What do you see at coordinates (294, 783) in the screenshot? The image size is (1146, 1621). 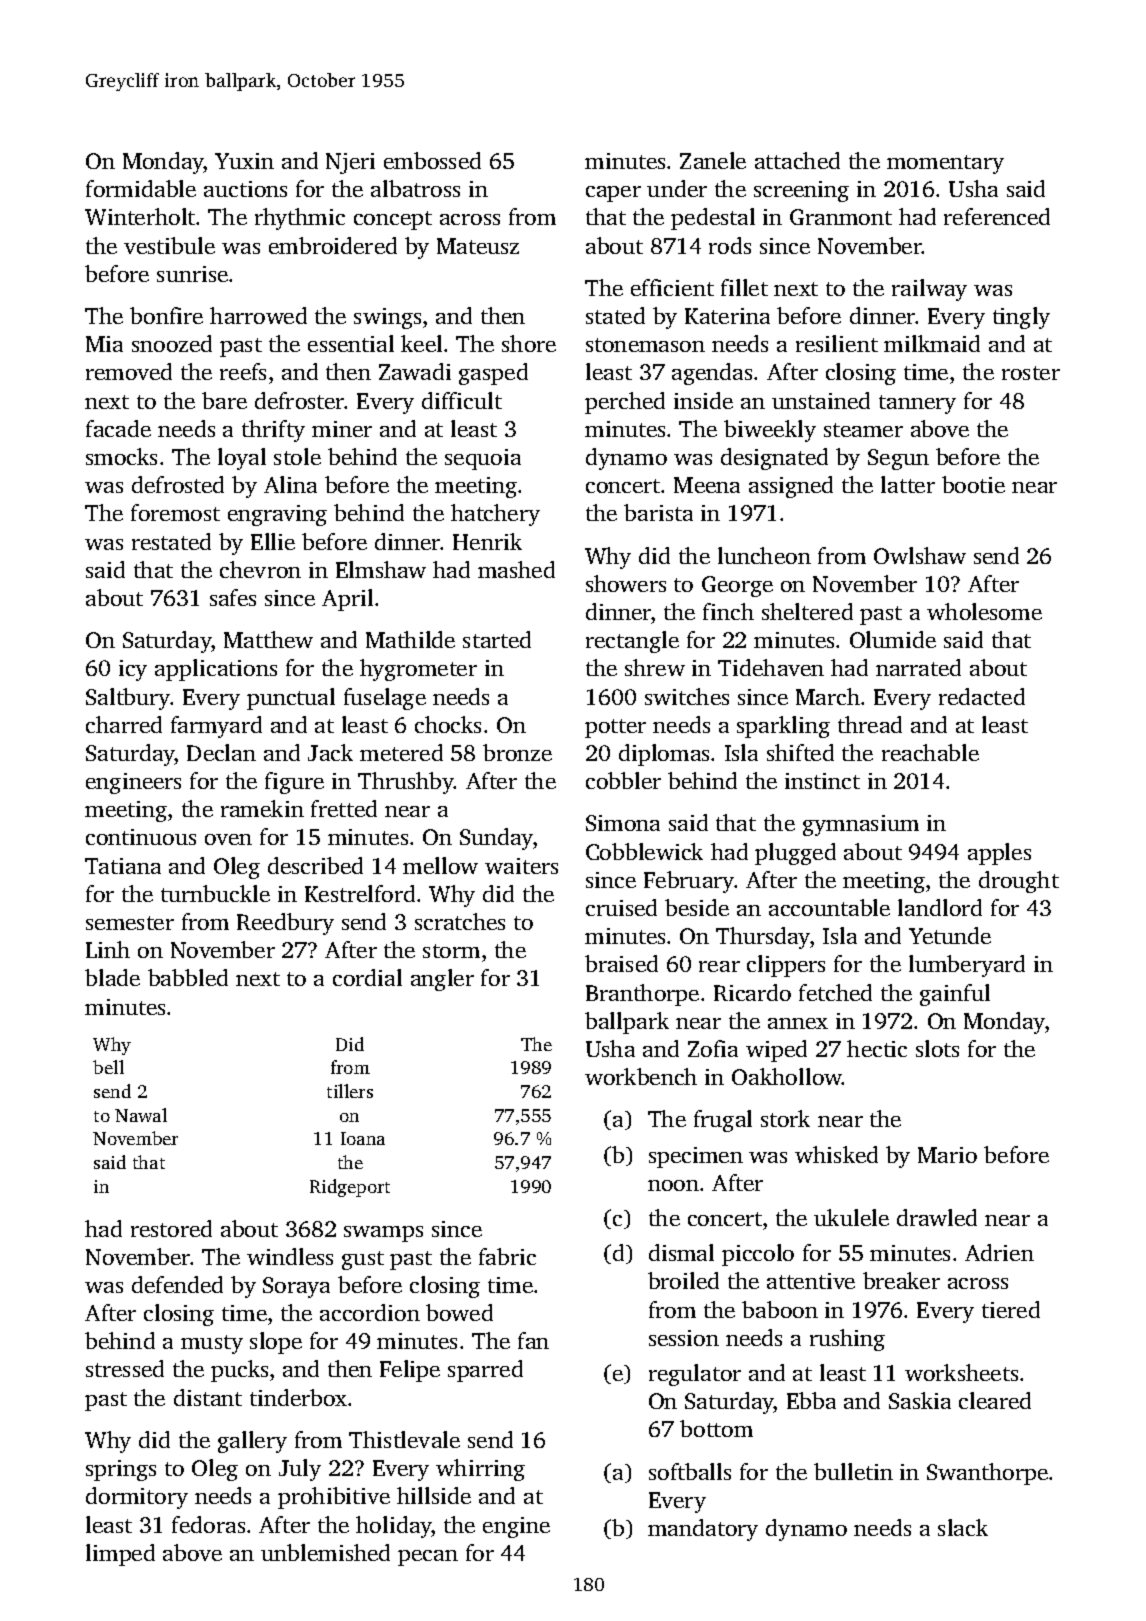 I see `figure` at bounding box center [294, 783].
